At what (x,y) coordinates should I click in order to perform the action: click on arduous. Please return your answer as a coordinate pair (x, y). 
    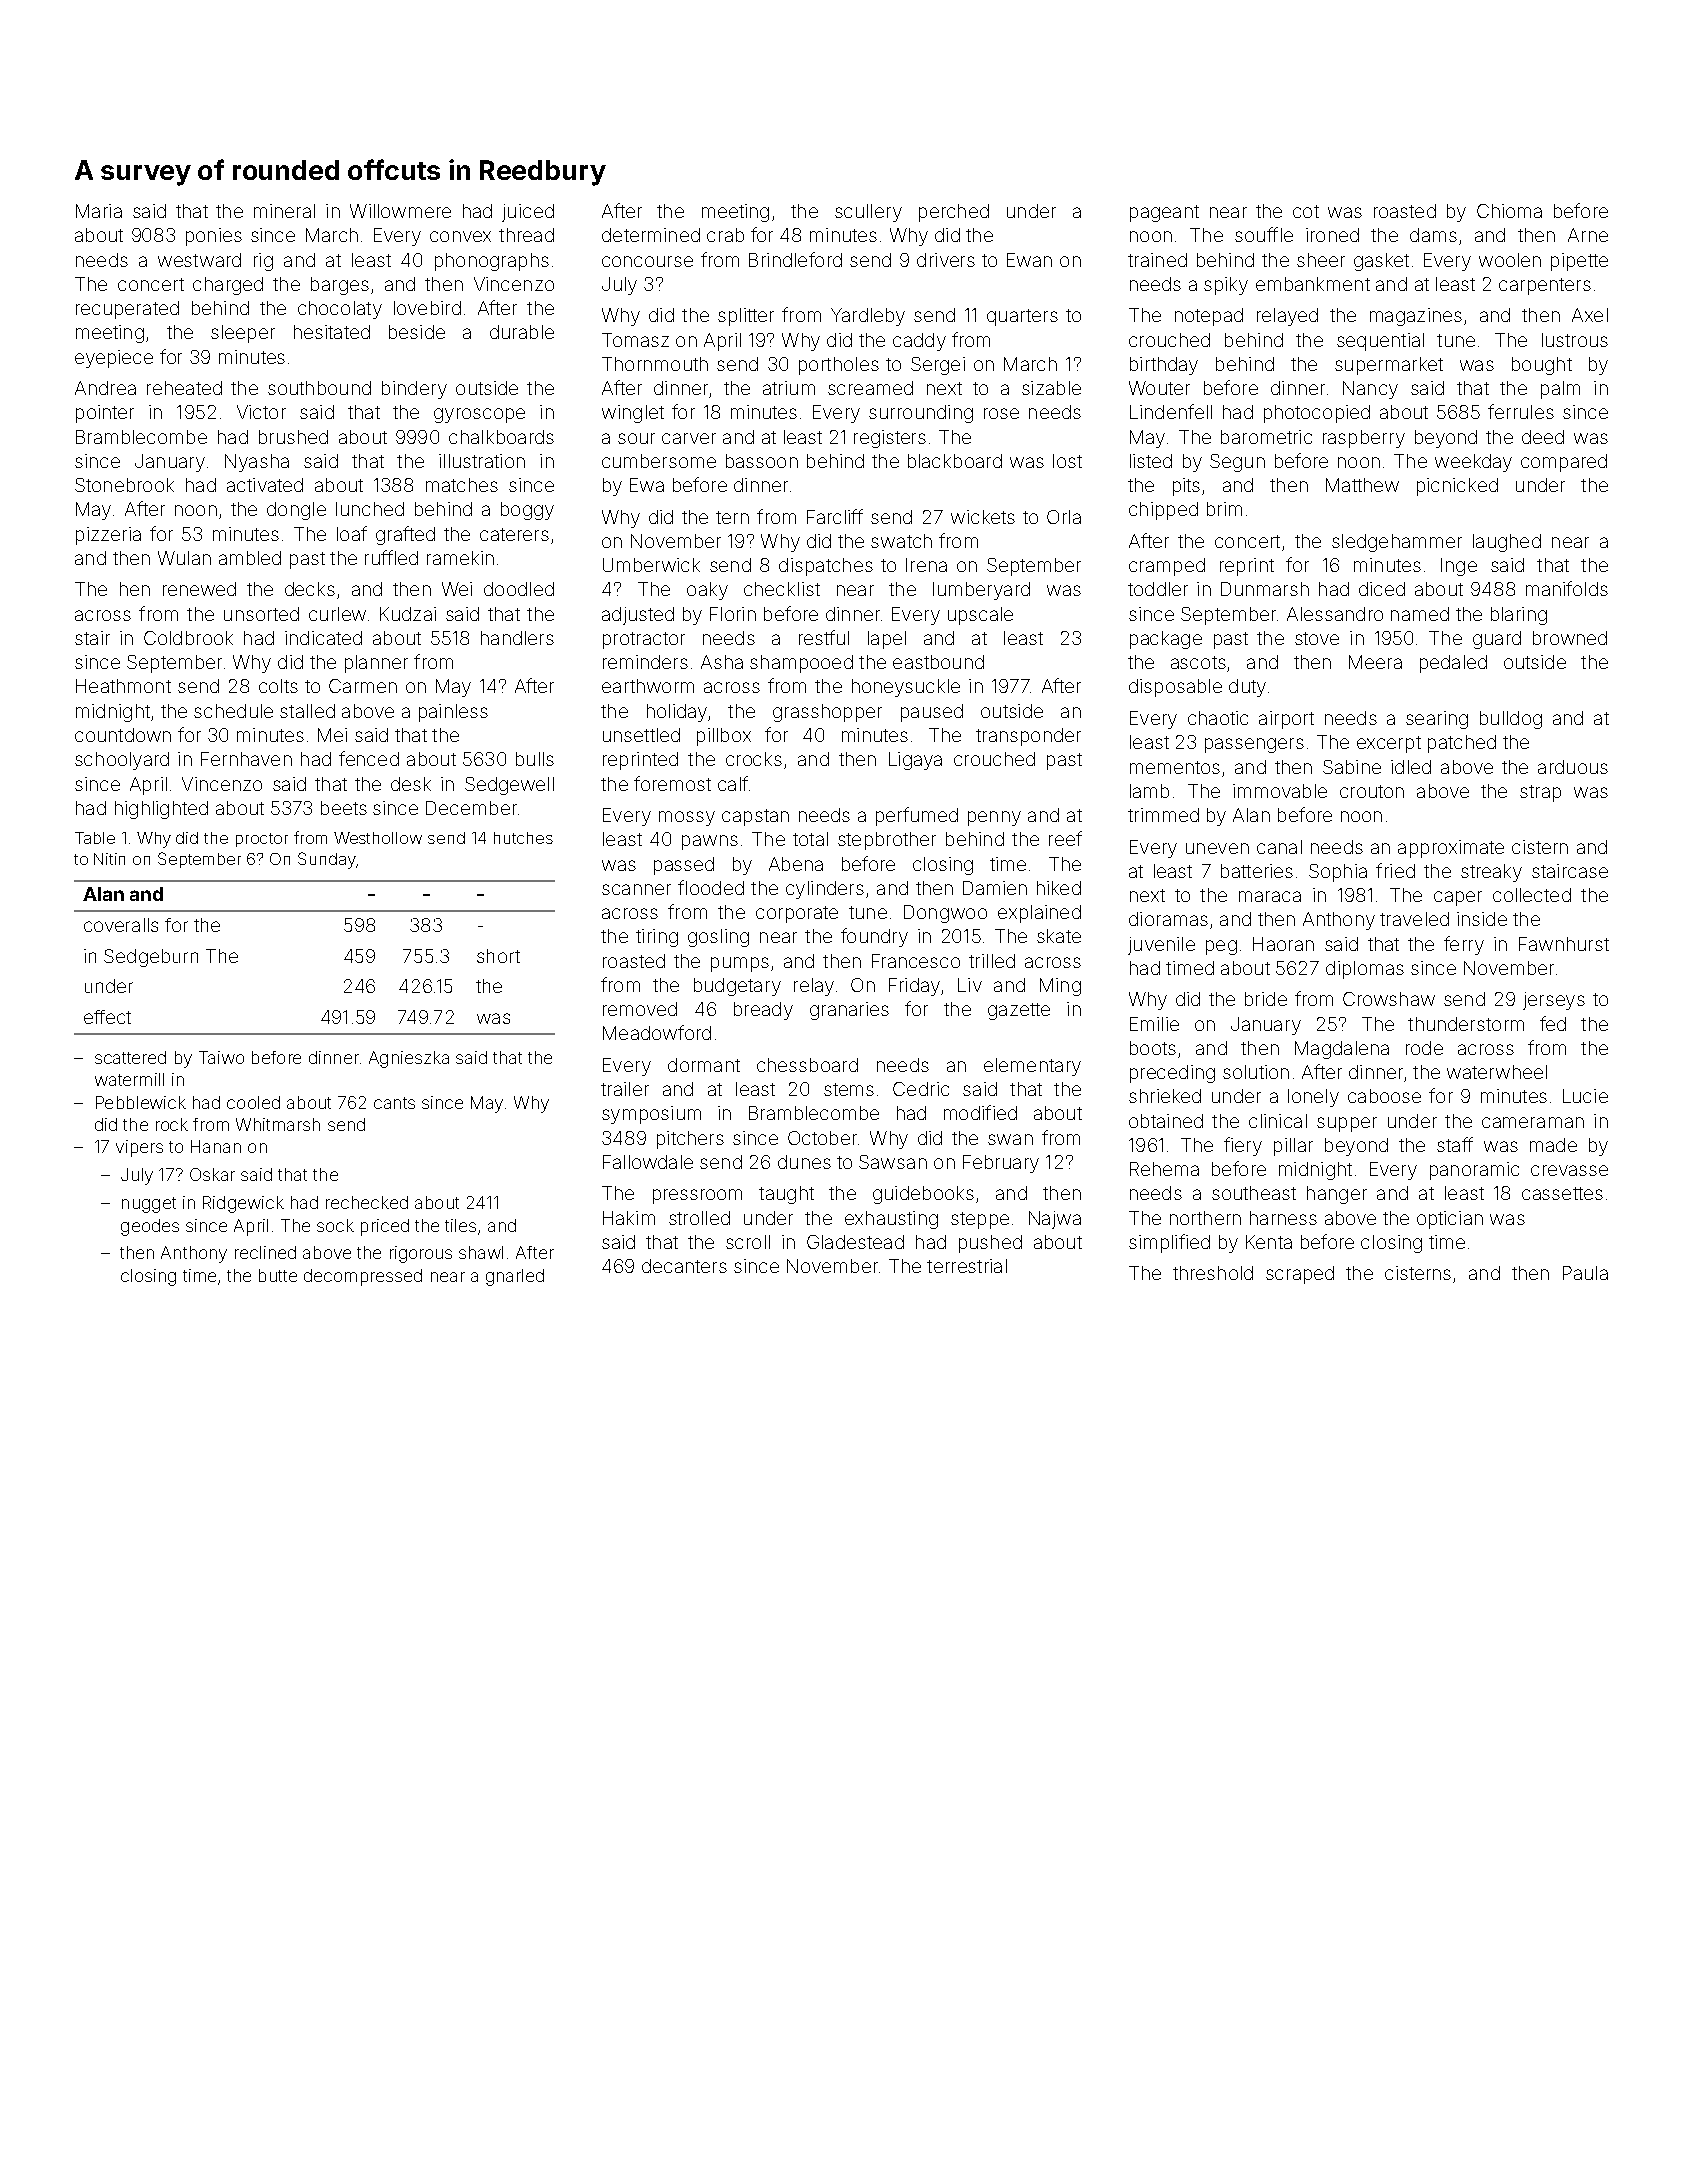
    Looking at the image, I should click on (1573, 767).
